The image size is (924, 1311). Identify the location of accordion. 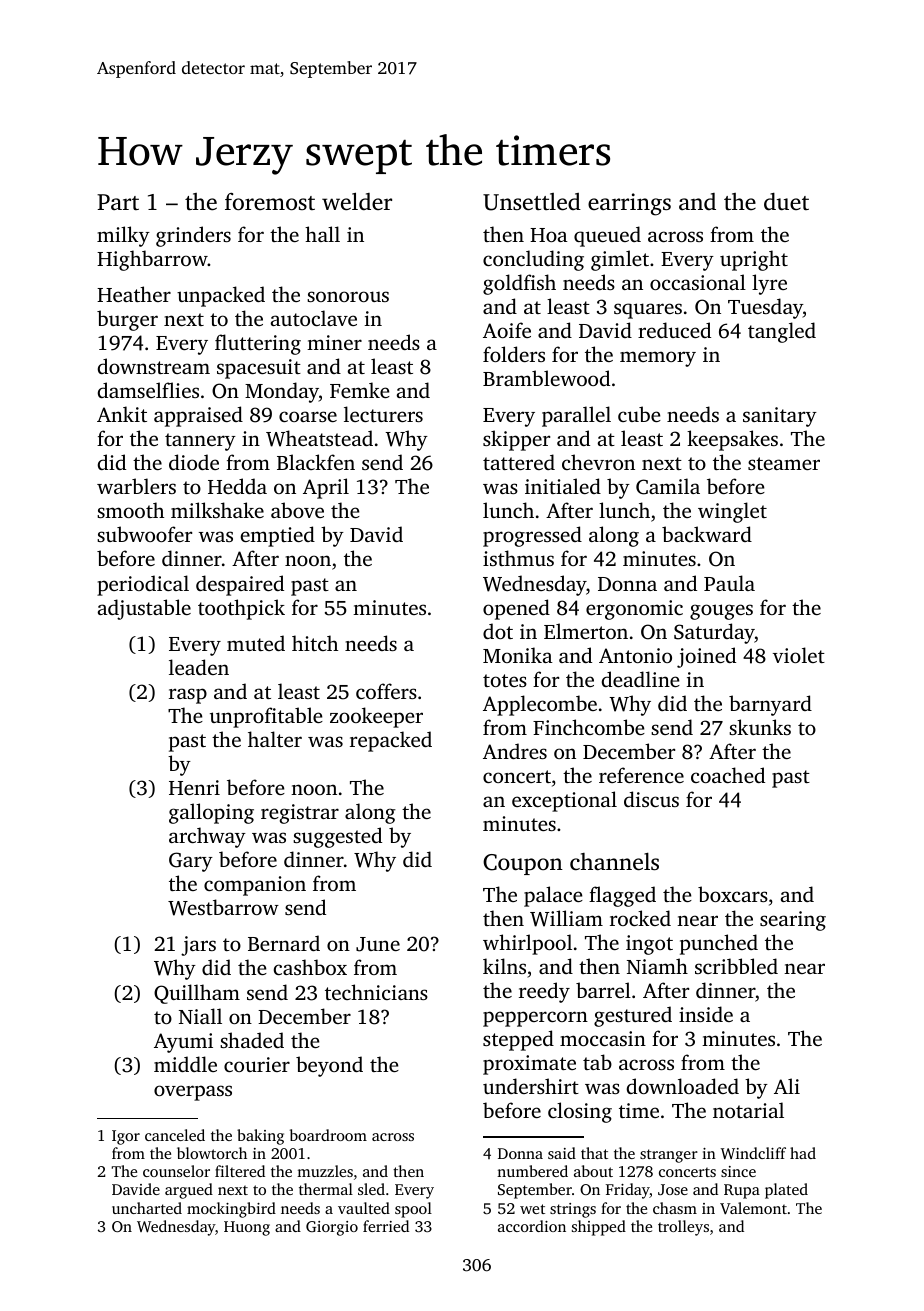
(532, 1226).
